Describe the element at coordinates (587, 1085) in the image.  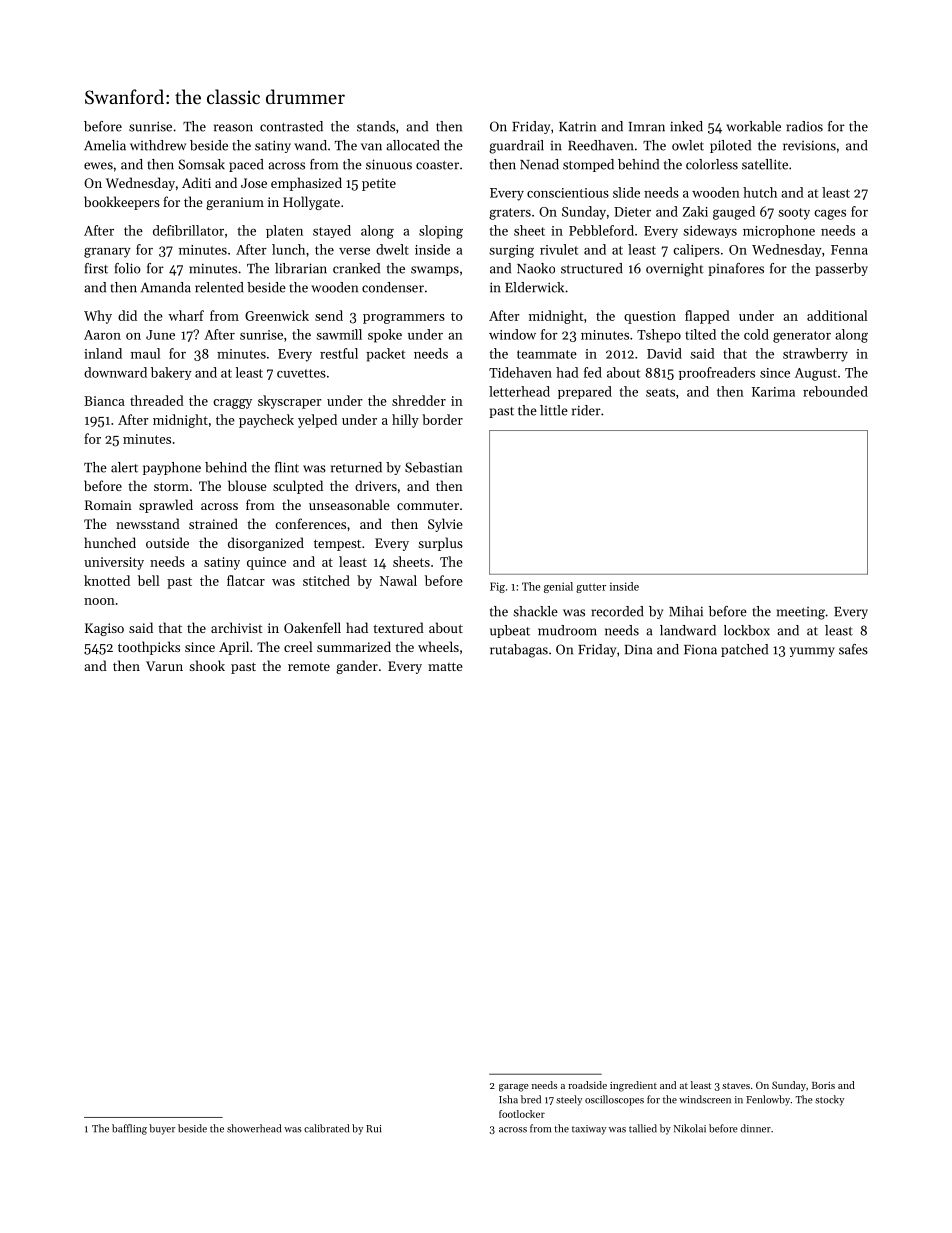
I see `roadside` at that location.
